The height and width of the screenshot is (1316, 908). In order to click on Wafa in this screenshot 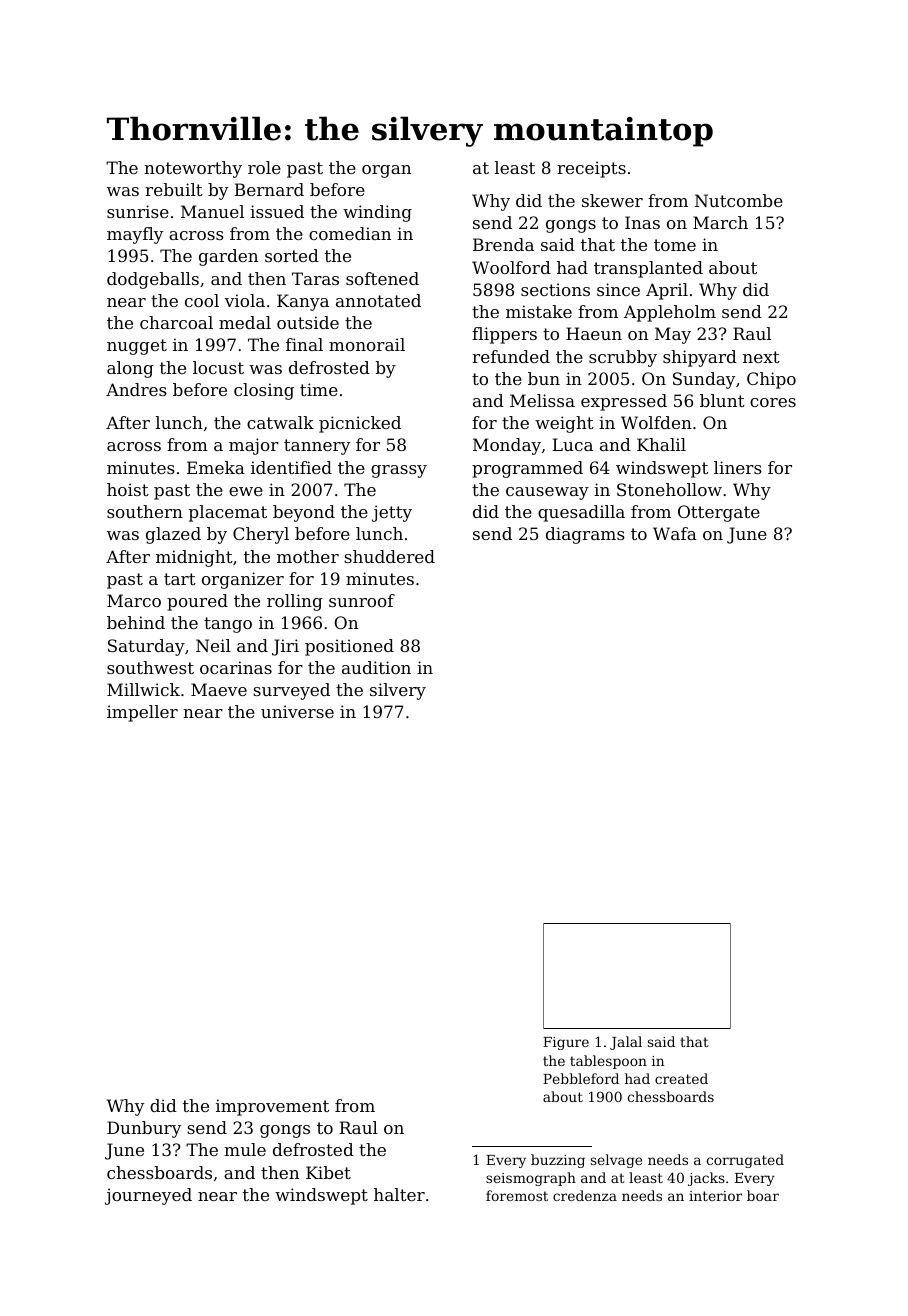, I will do `click(675, 533)`.
